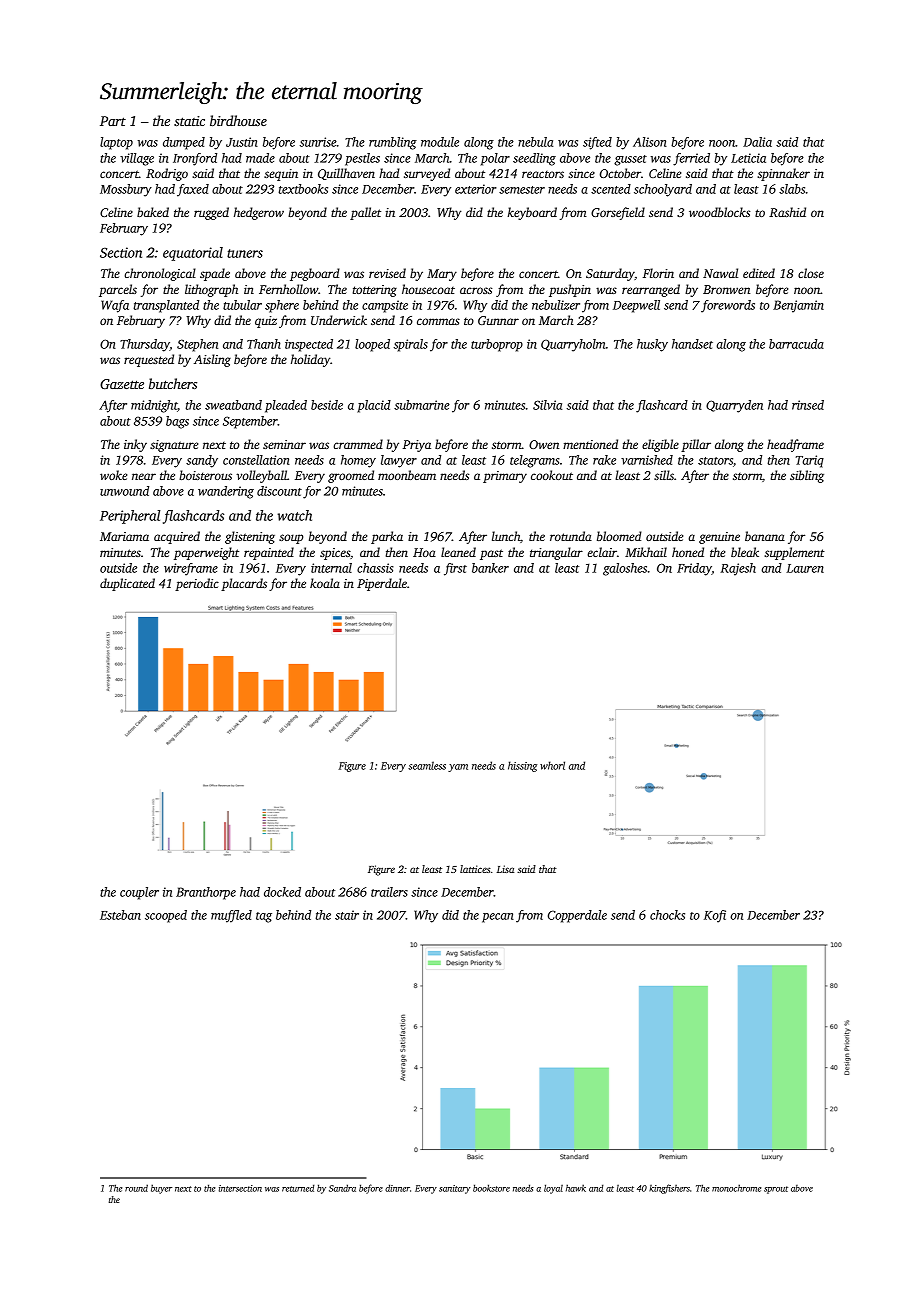  Describe the element at coordinates (498, 918) in the image. I see `pecan` at that location.
